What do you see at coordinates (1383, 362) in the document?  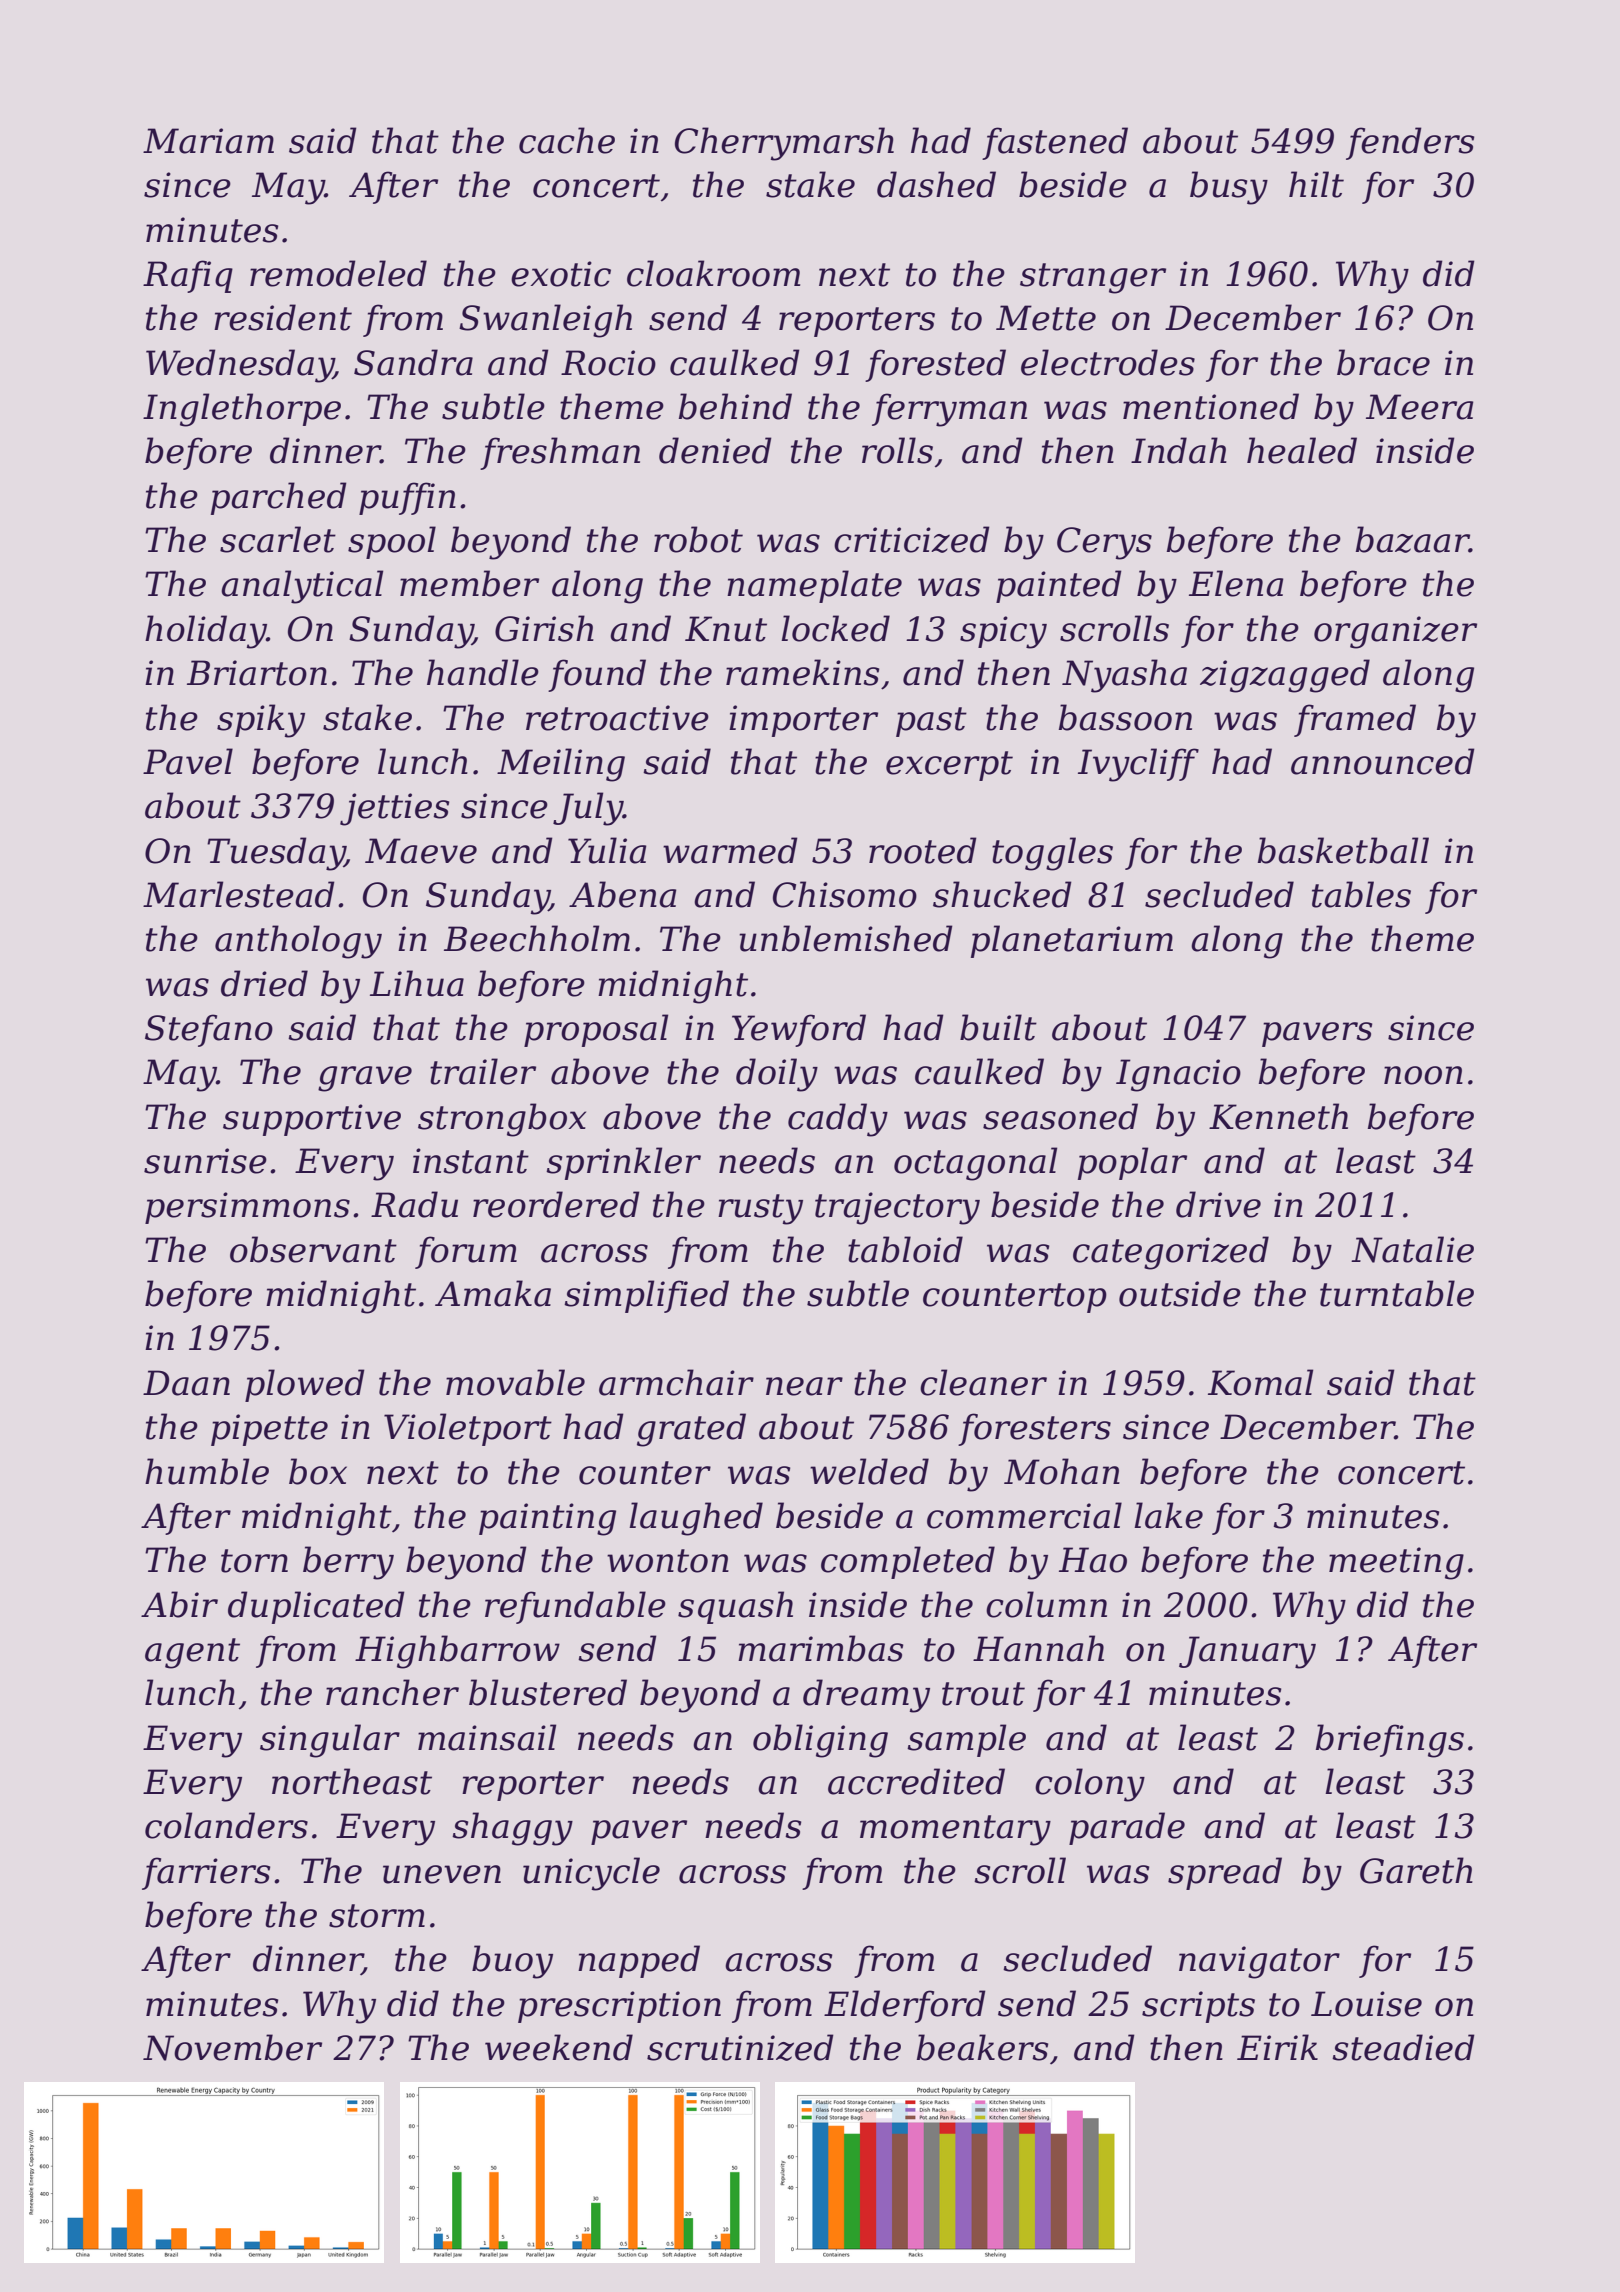 I see `brace` at bounding box center [1383, 362].
